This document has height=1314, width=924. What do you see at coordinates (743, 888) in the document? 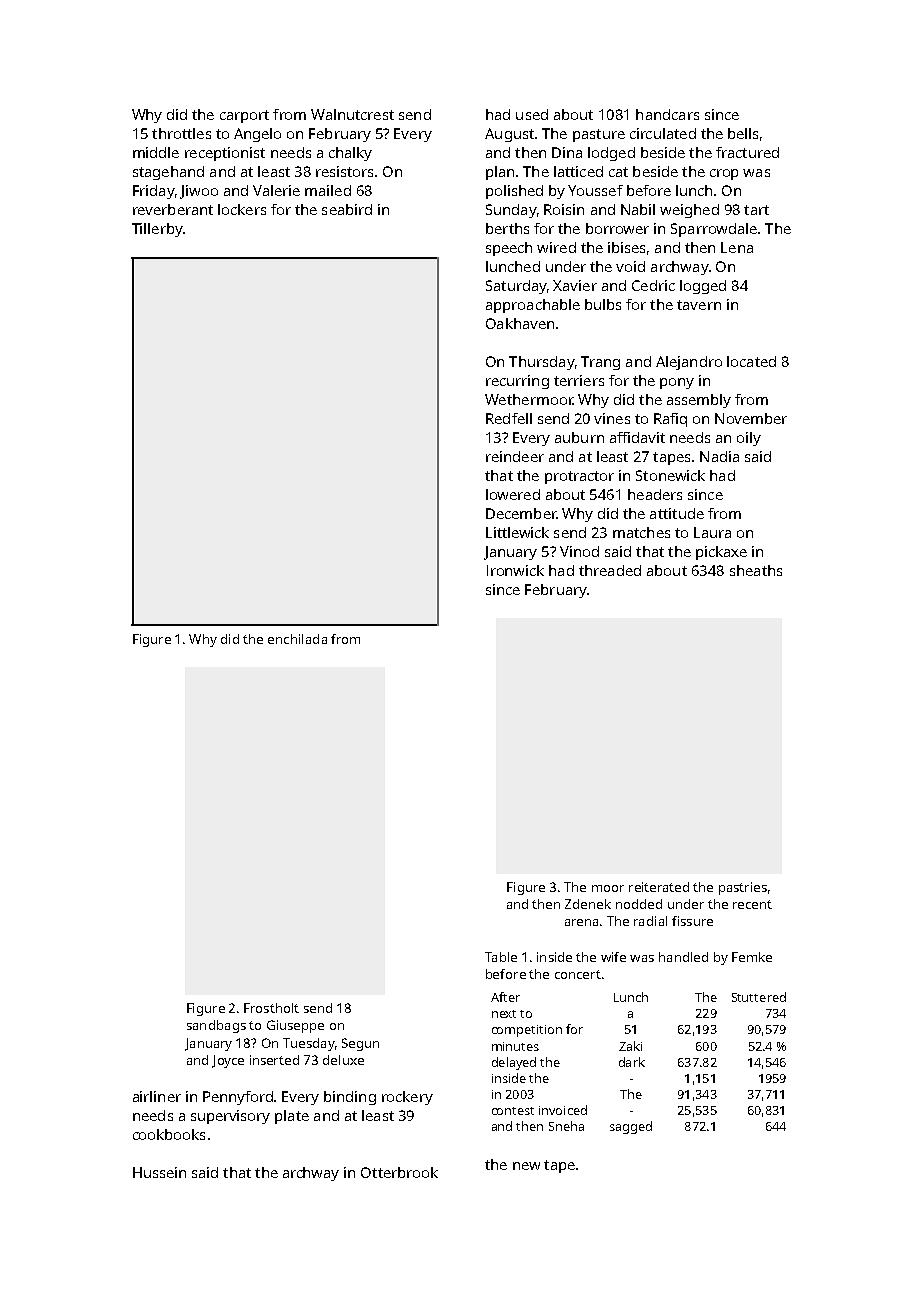
I see `pastries` at bounding box center [743, 888].
